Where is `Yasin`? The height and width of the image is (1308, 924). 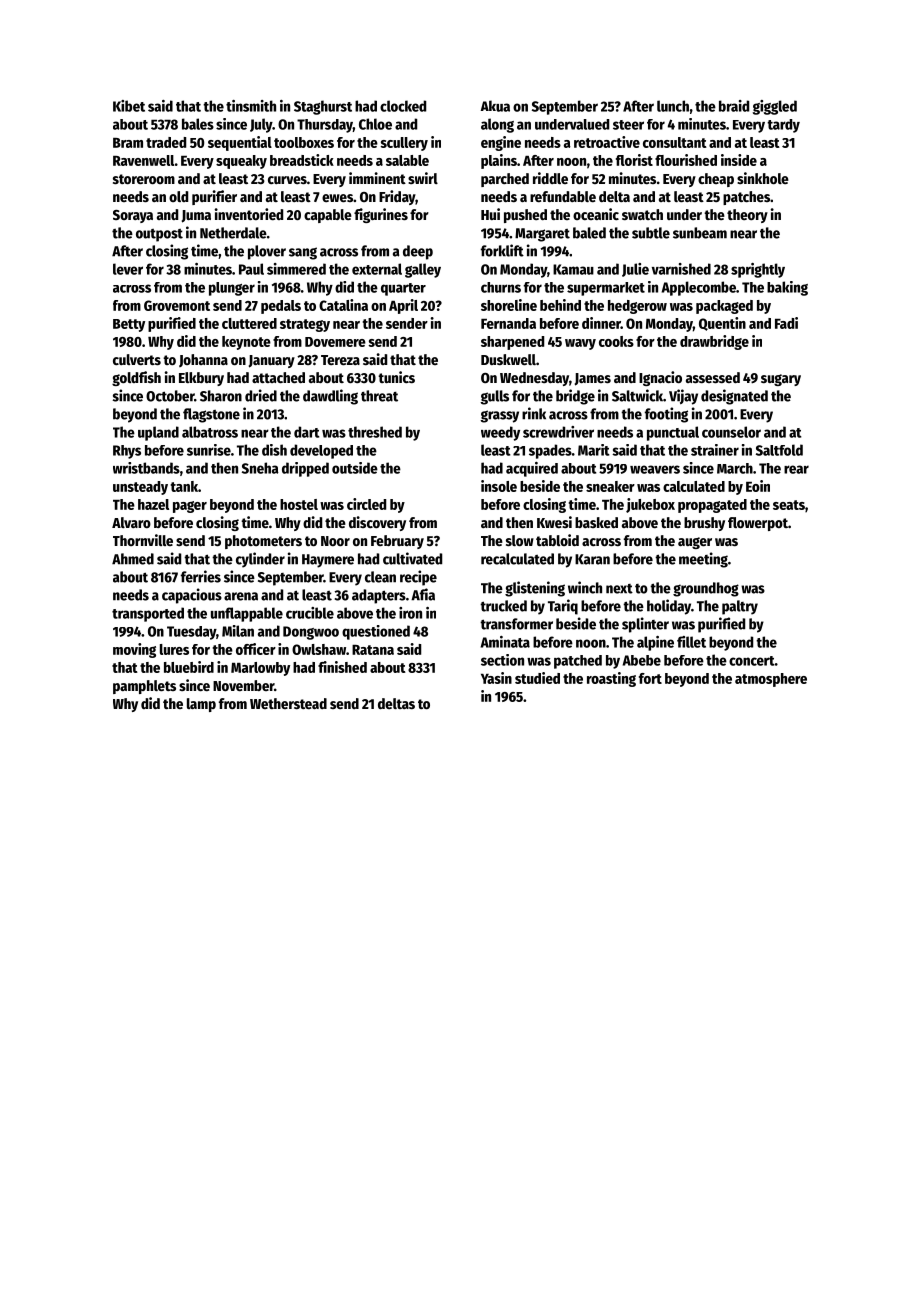 Yasin is located at coordinates (496, 678).
